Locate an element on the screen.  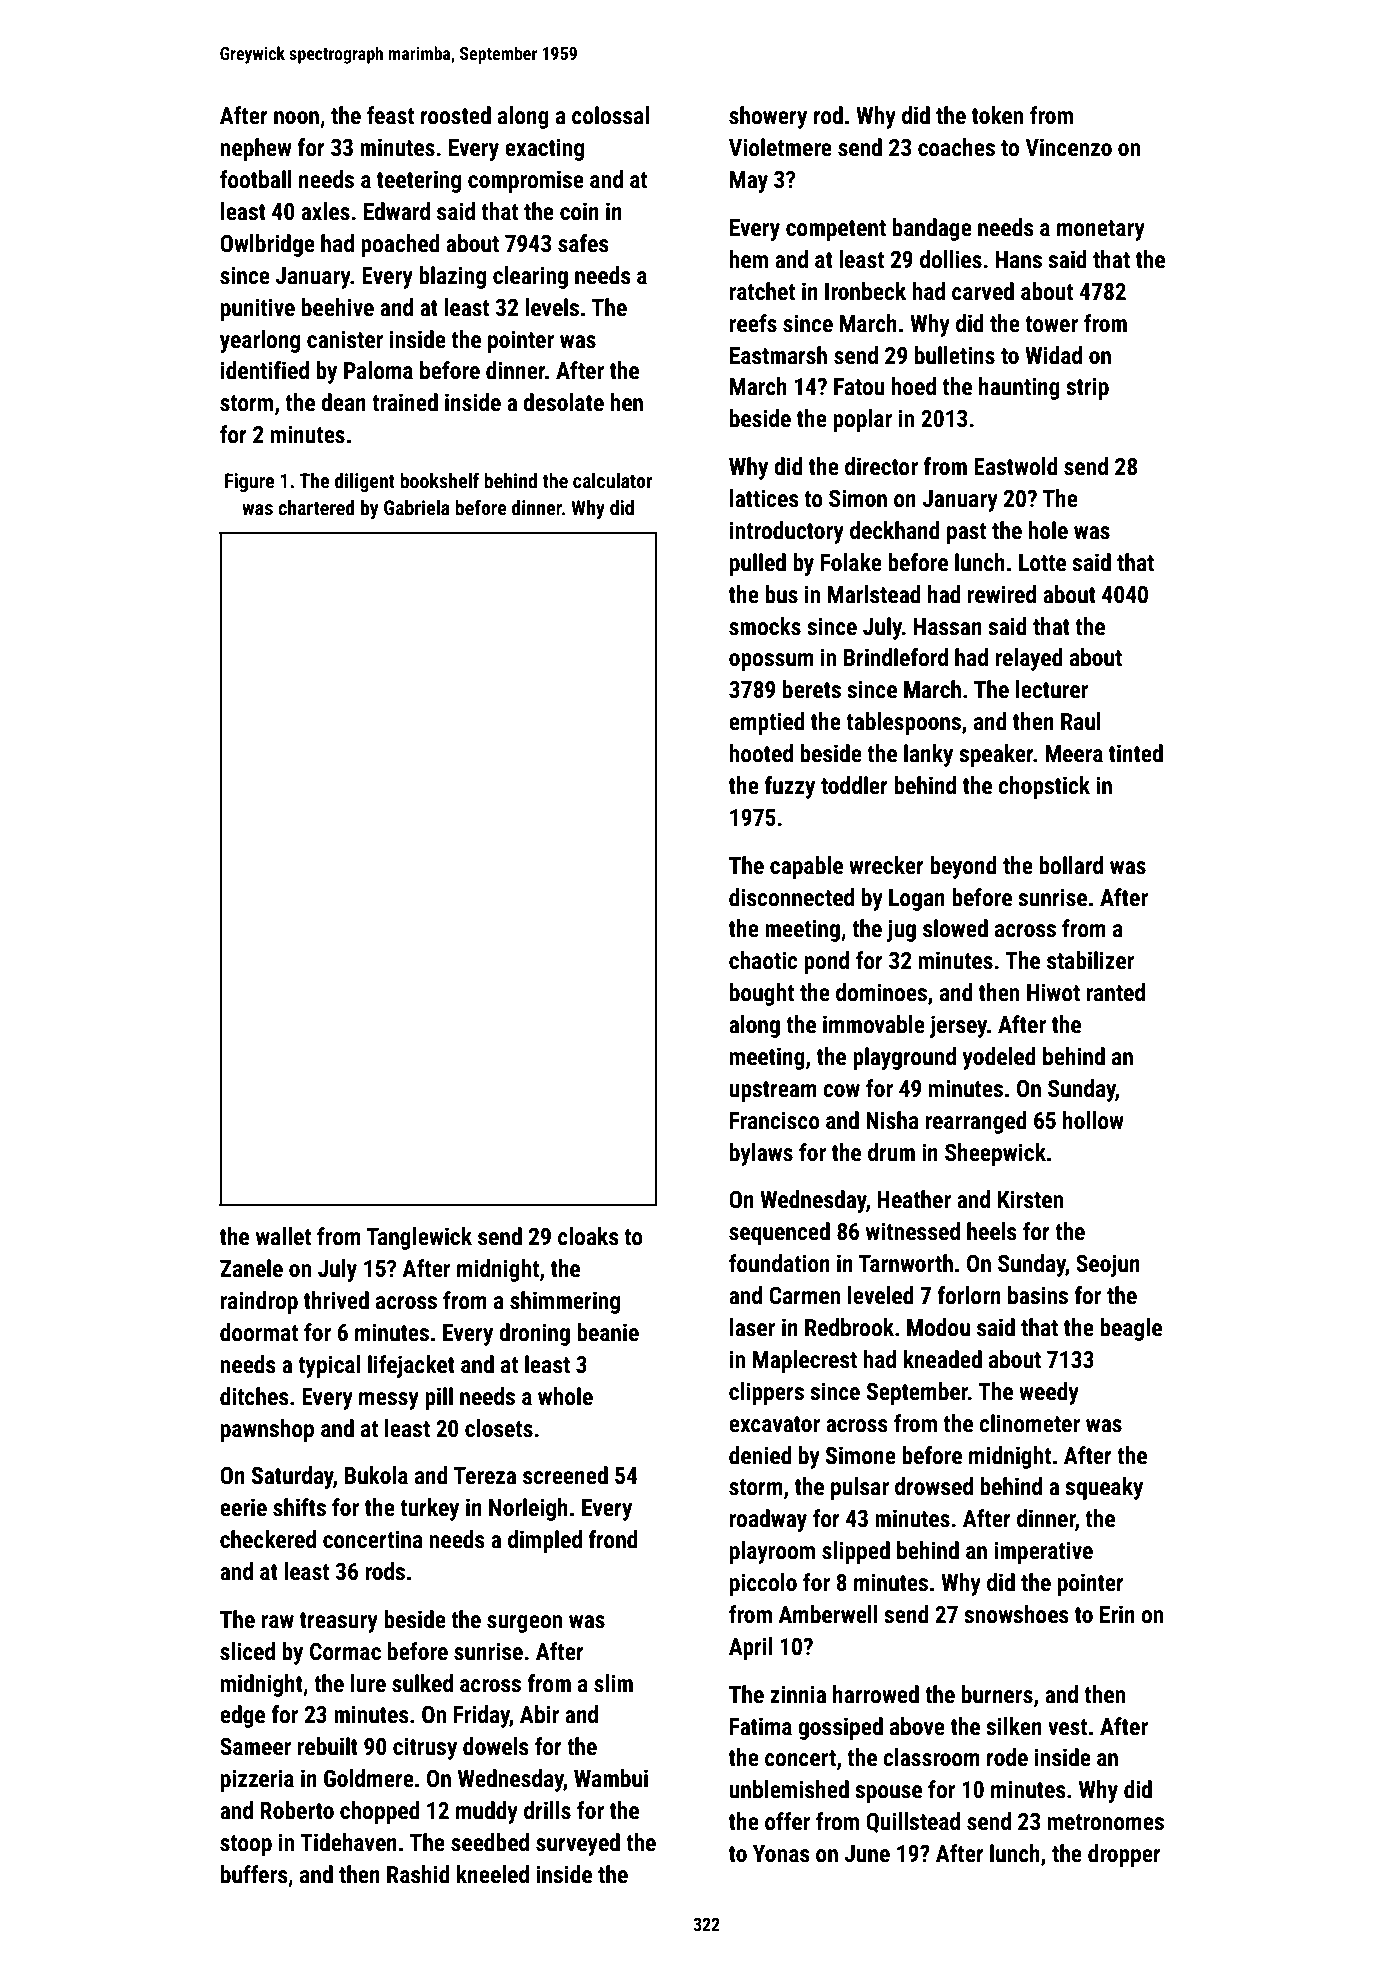
pill is located at coordinates (439, 1398).
